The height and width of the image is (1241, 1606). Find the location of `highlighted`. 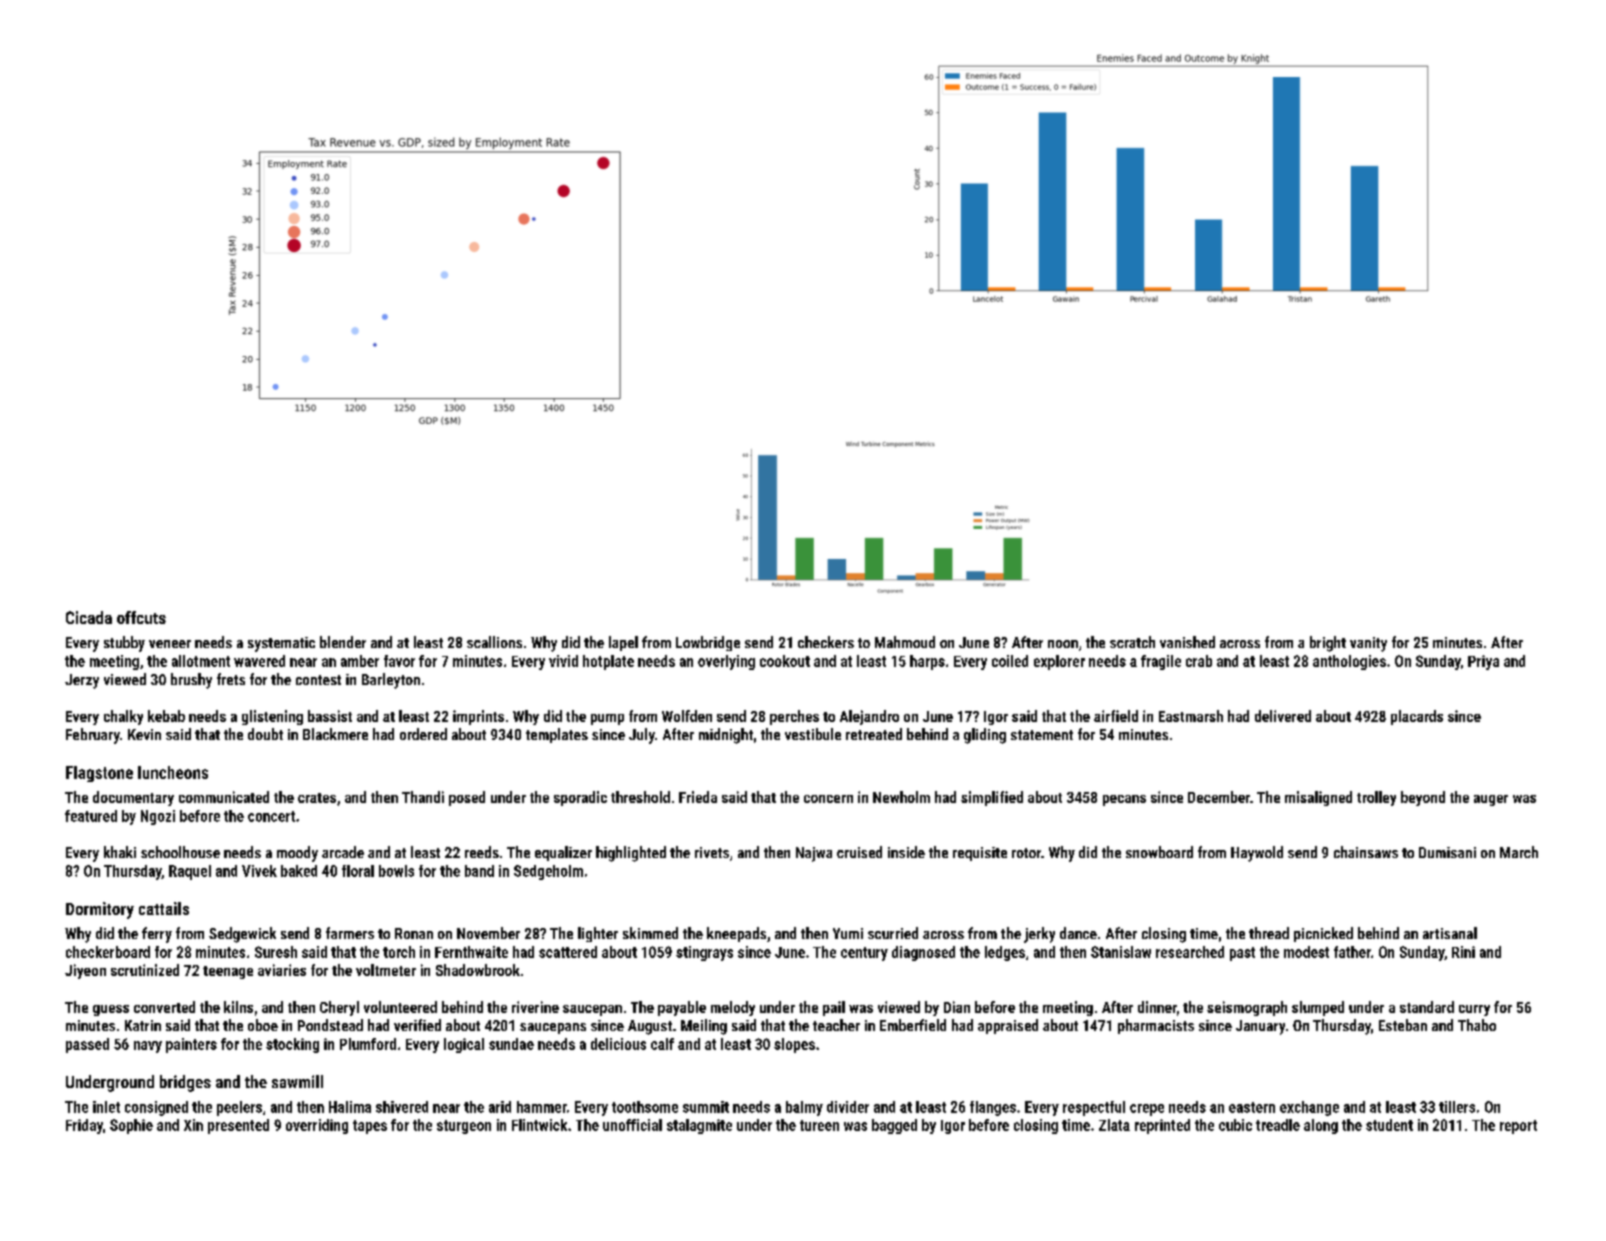

highlighted is located at coordinates (631, 854).
